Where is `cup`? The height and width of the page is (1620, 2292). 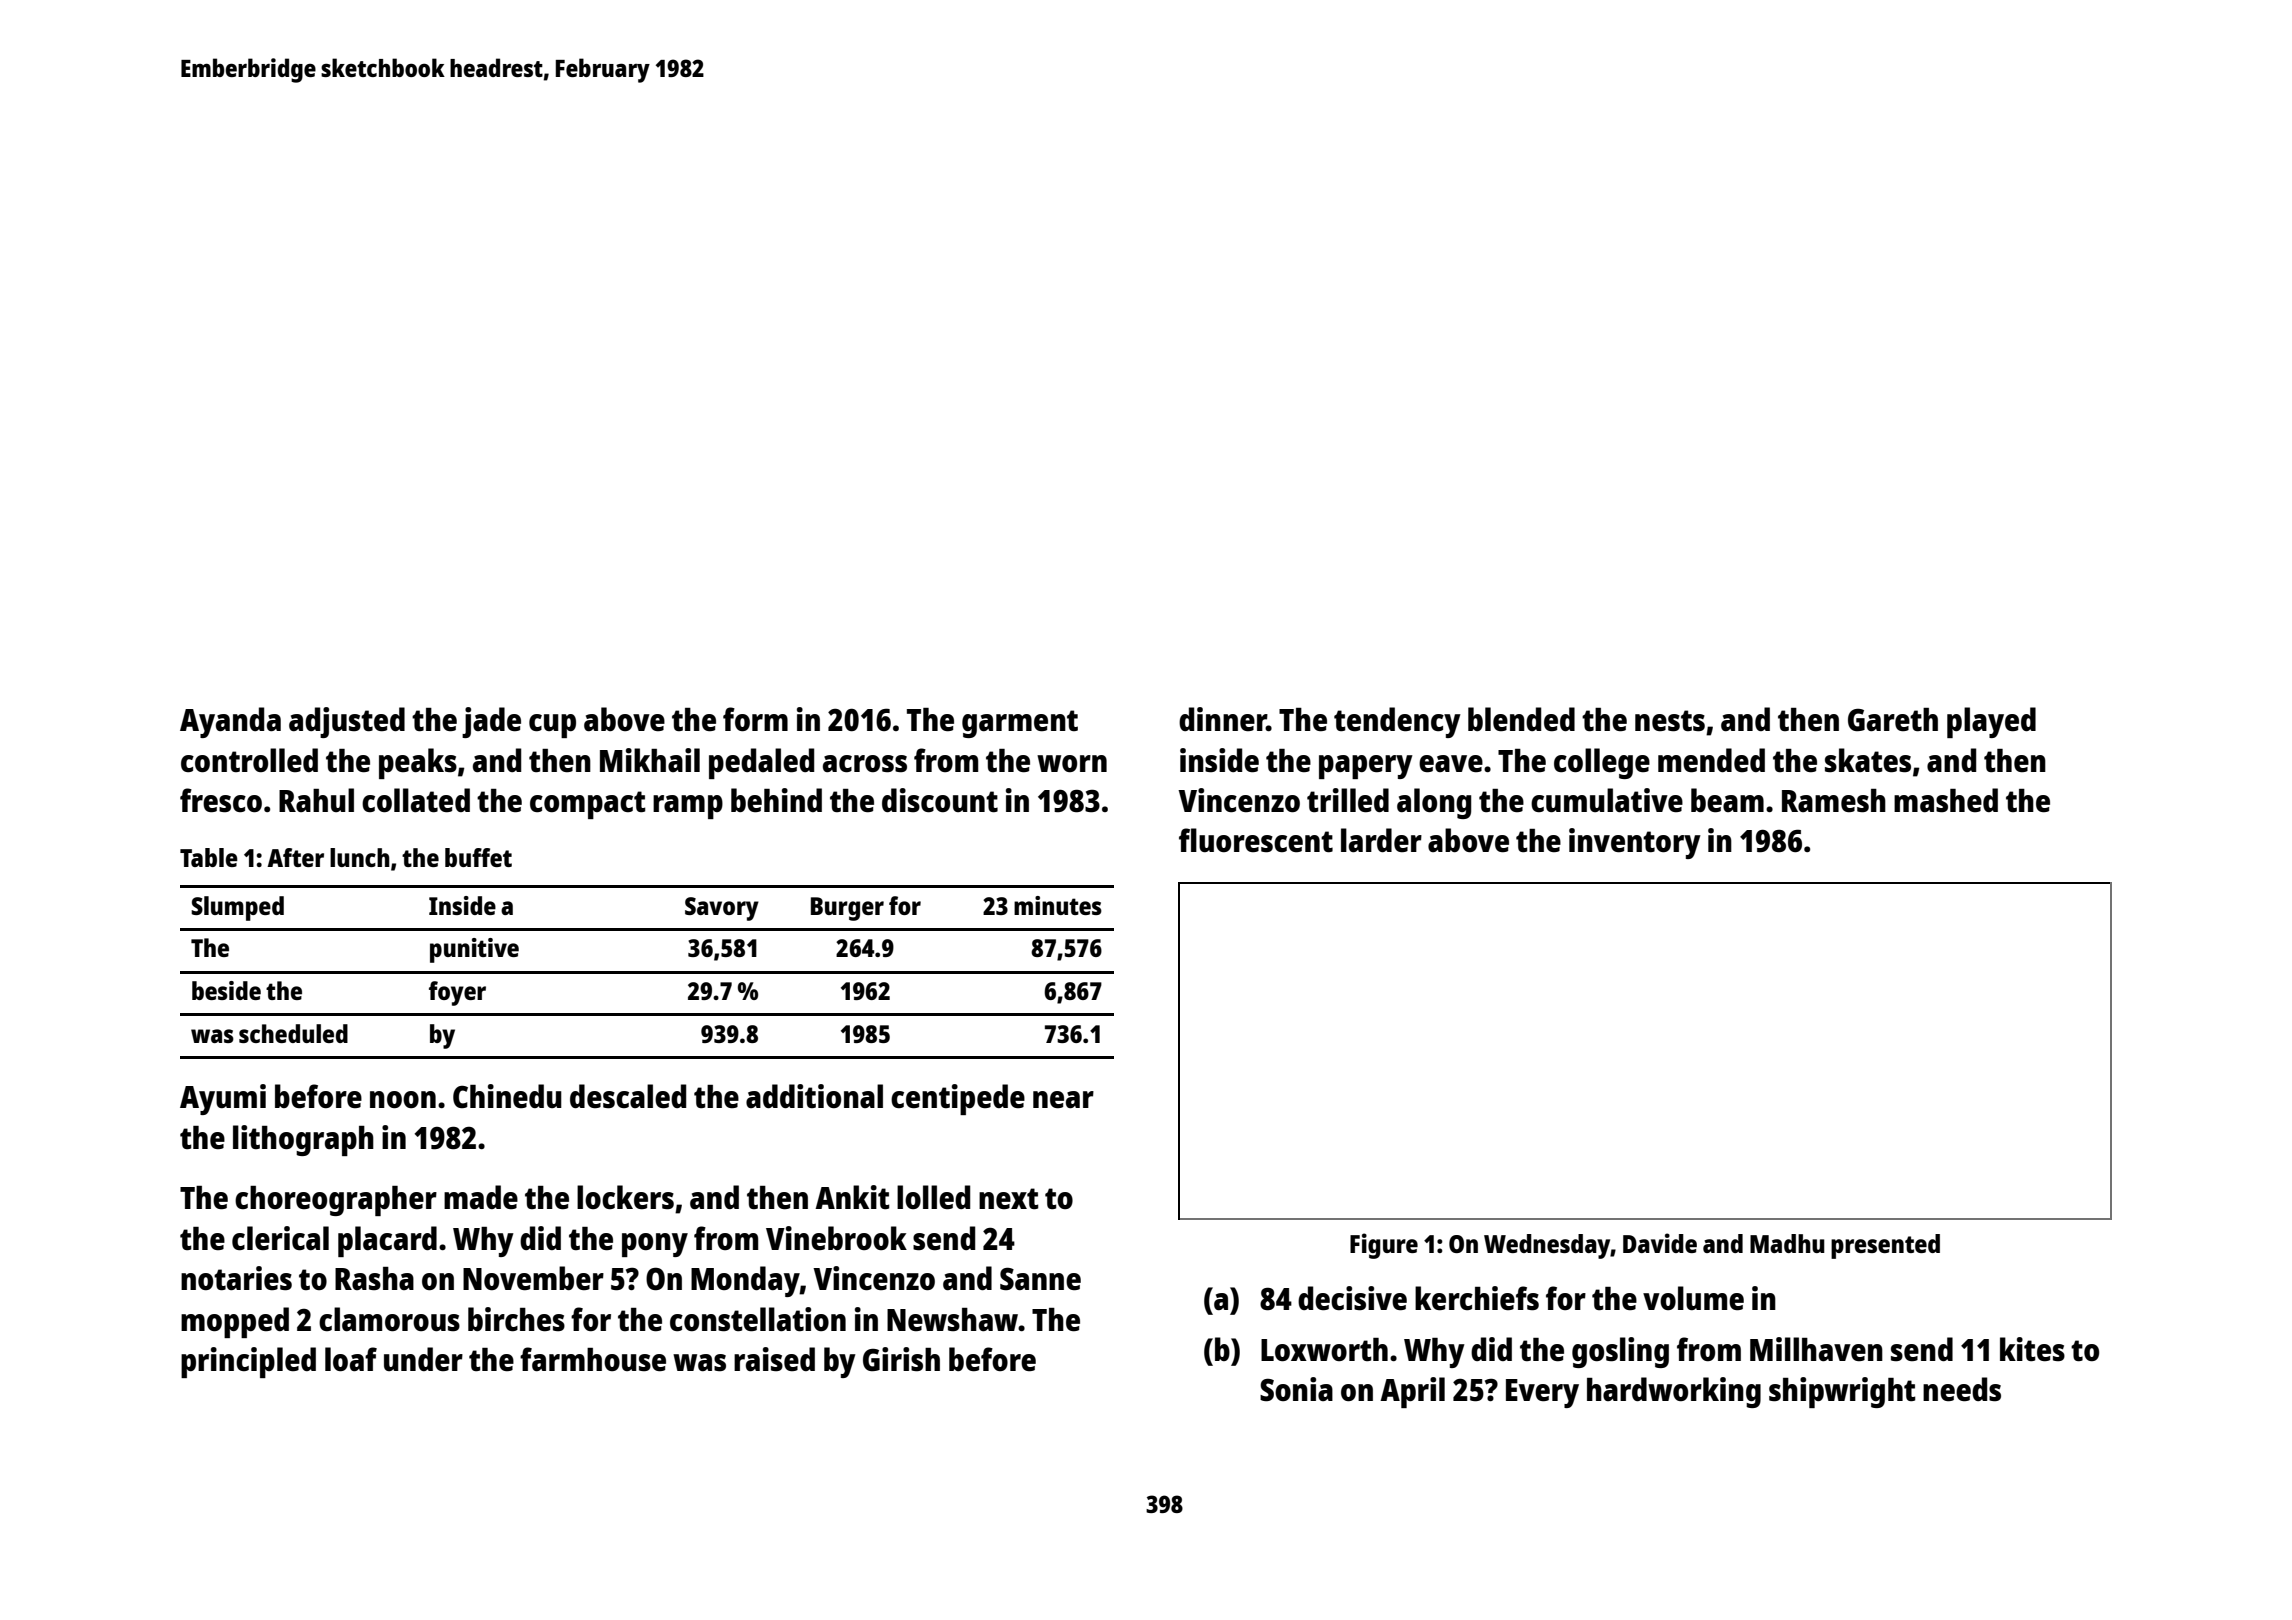
cup is located at coordinates (552, 726).
